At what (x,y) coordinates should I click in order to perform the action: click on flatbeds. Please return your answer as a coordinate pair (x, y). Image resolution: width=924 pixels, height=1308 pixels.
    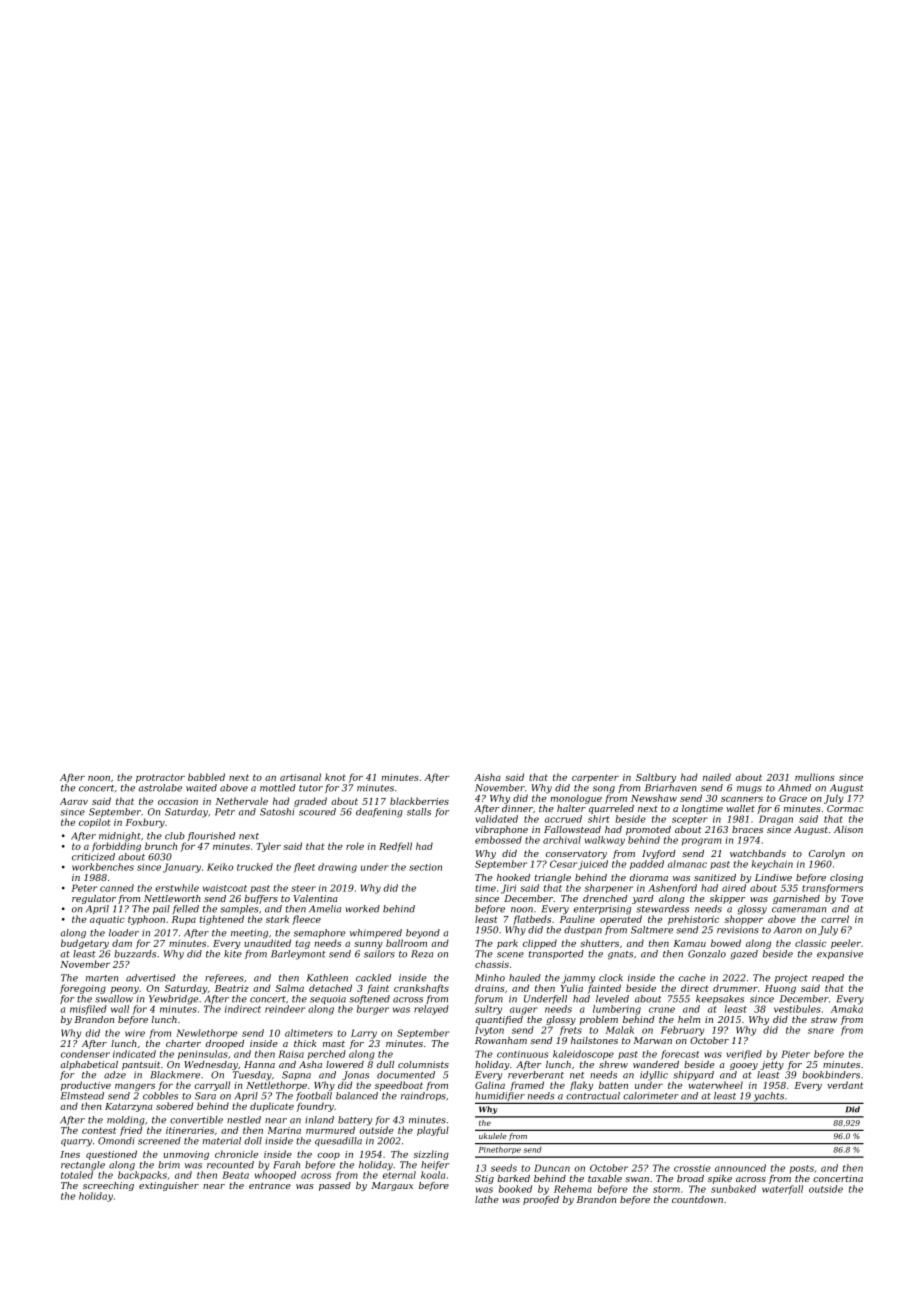
    Looking at the image, I should click on (532, 920).
